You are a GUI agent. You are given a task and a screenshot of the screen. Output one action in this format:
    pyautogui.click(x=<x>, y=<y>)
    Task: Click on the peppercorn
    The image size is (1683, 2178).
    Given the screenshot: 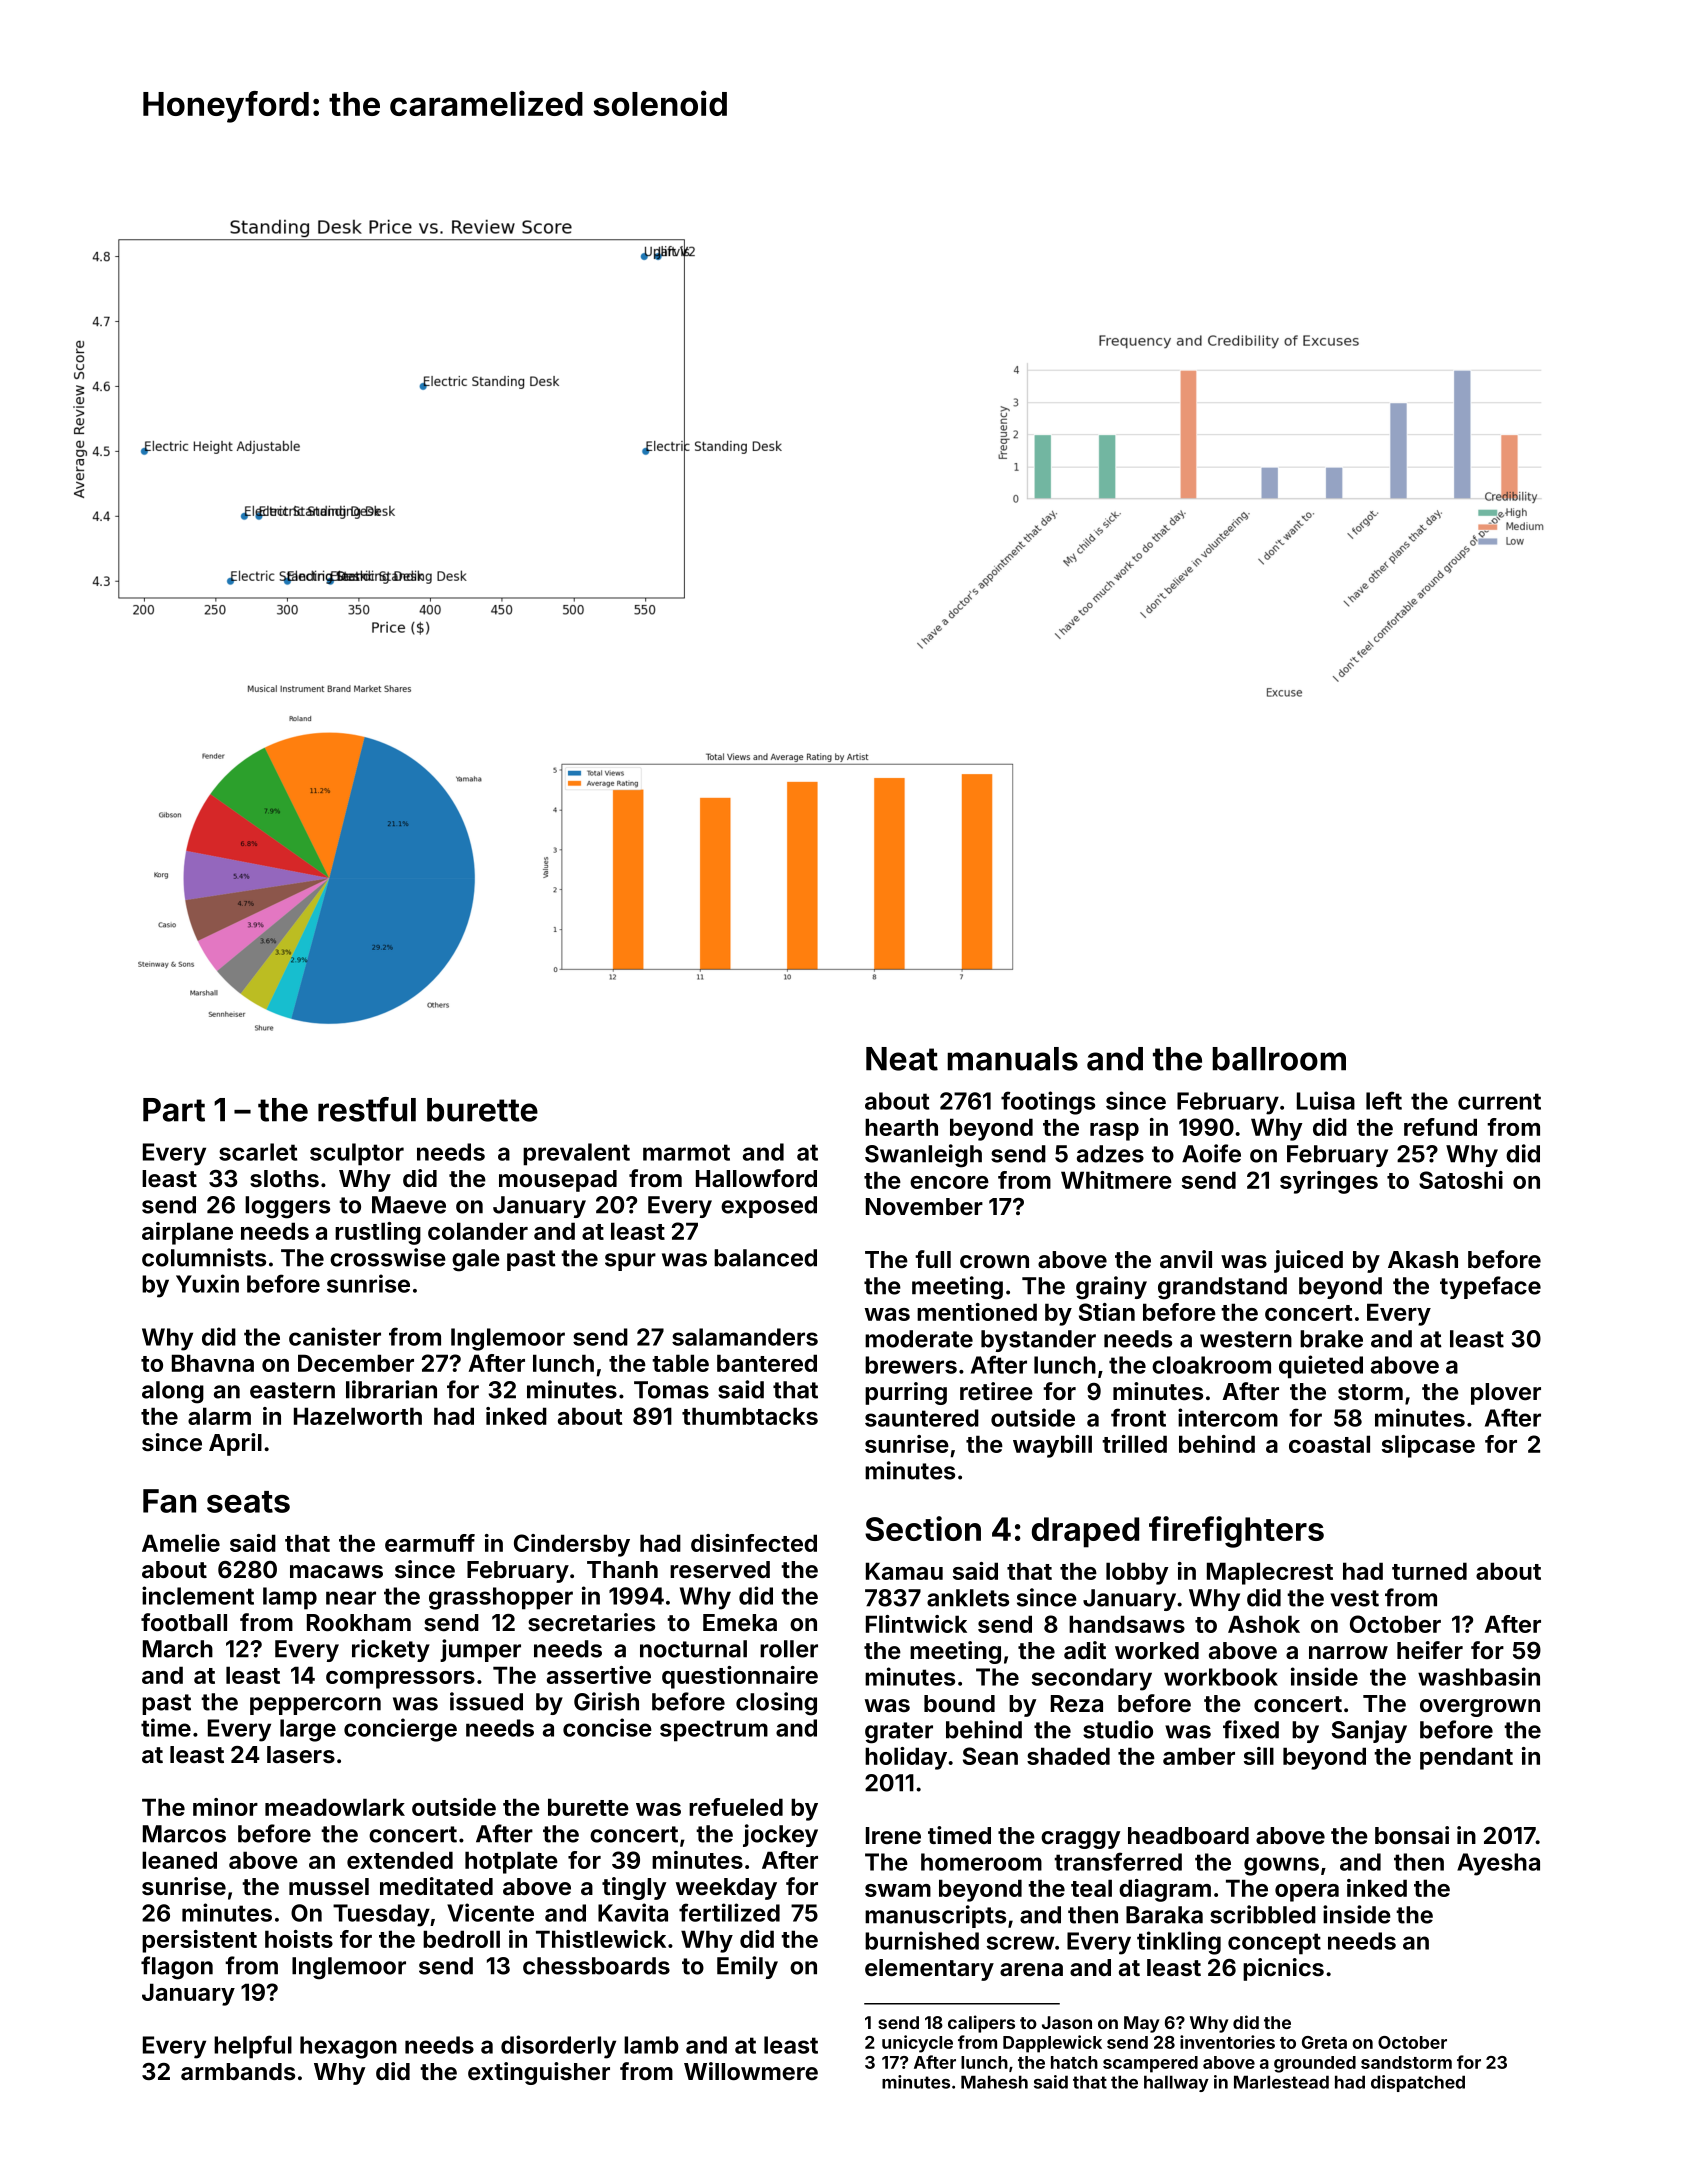 What is the action you would take?
    pyautogui.click(x=315, y=1706)
